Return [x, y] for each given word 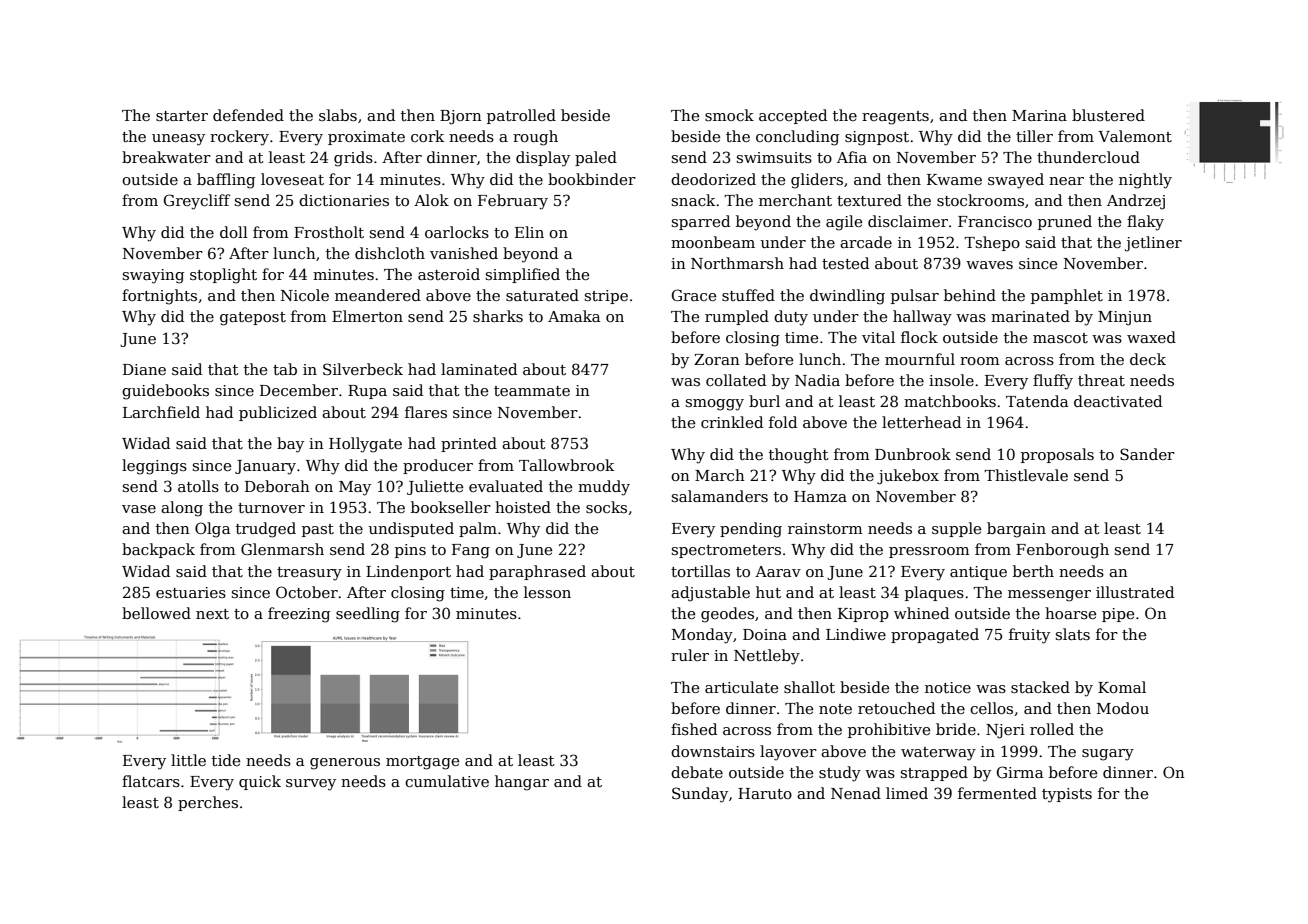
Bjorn [461, 117]
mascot [1060, 338]
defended [248, 115]
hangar [522, 783]
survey [311, 785]
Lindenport [408, 572]
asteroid [449, 274]
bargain [1016, 530]
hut [768, 592]
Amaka [574, 316]
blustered [1108, 115]
